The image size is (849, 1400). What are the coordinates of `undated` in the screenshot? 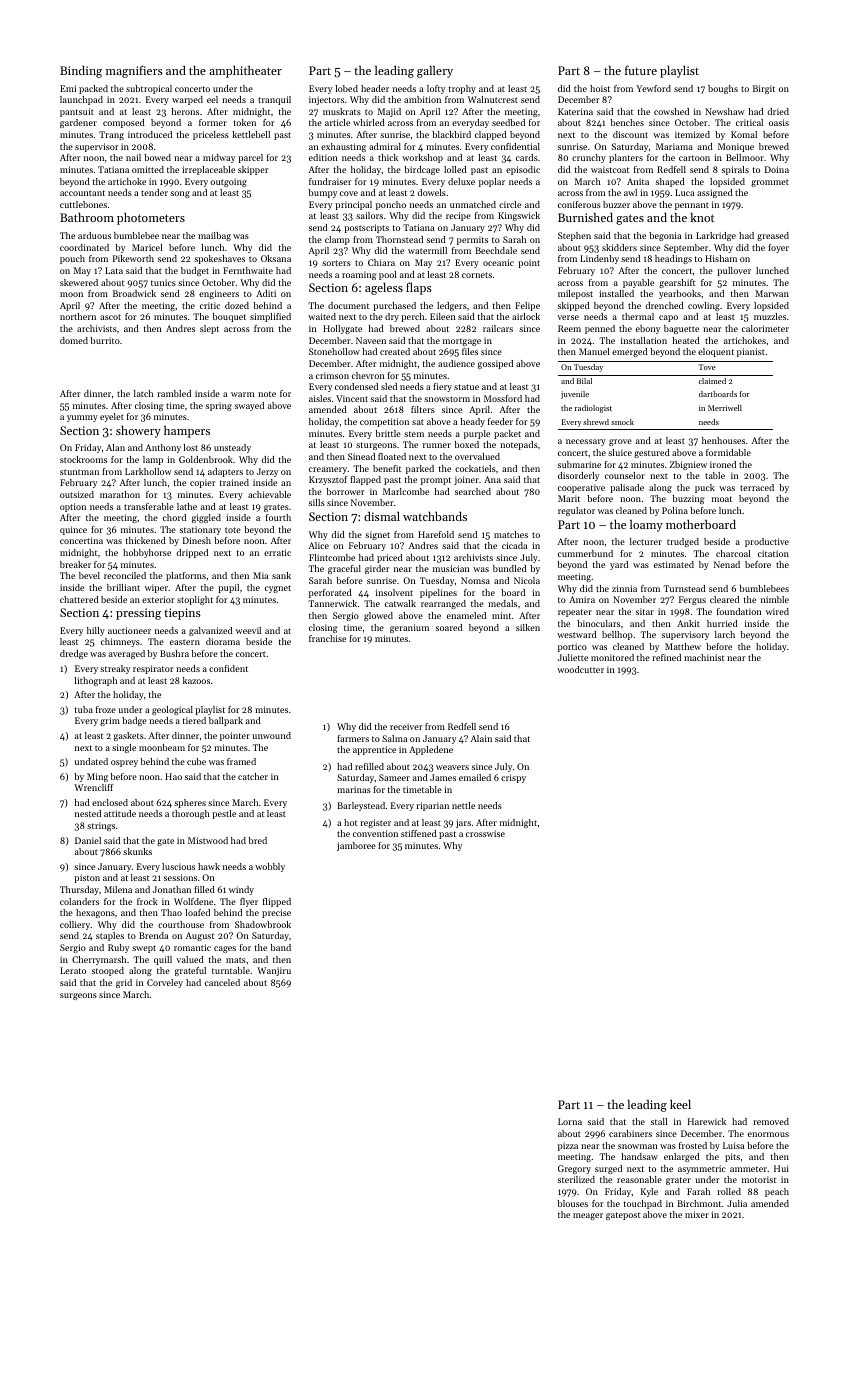 It's located at (91, 761).
